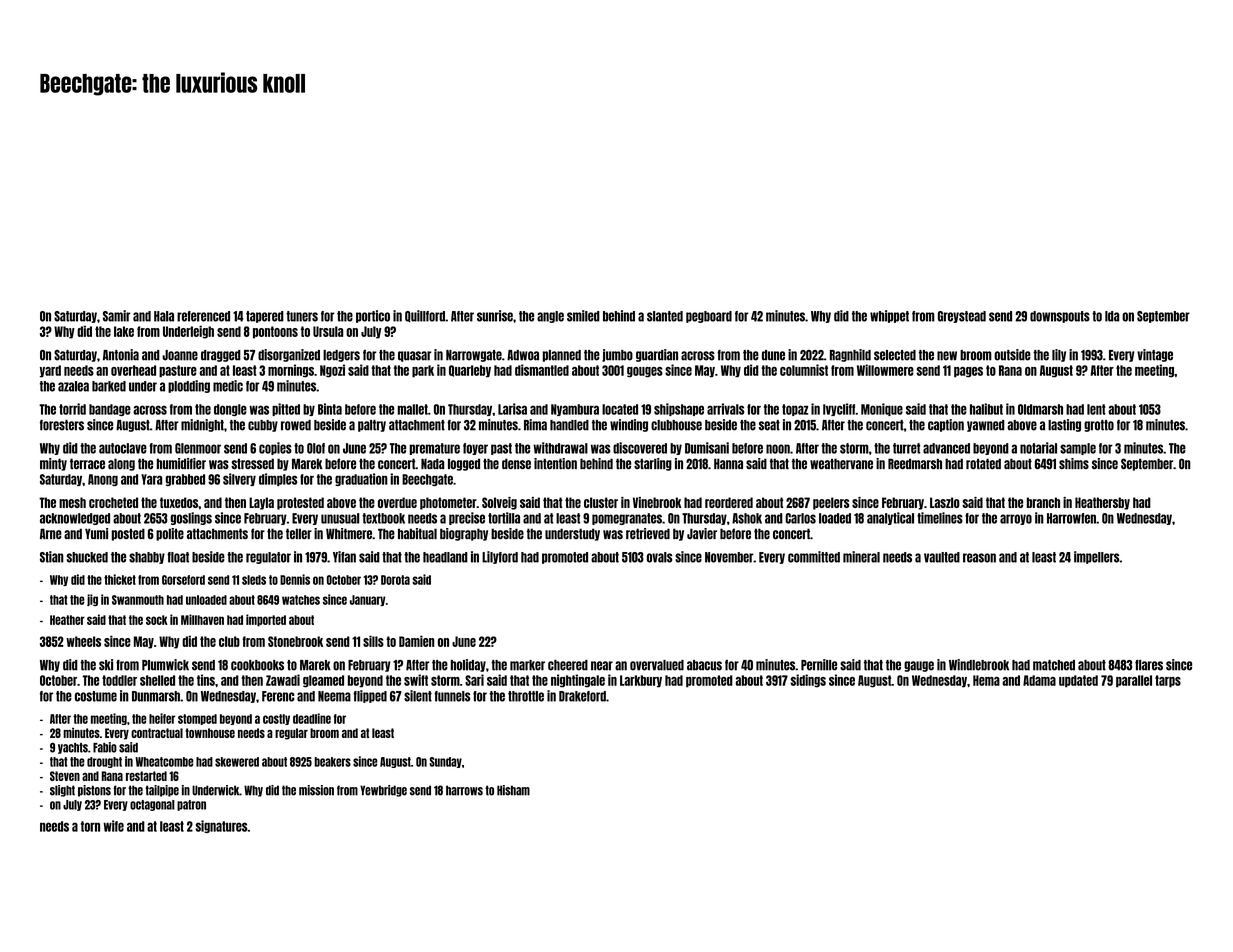 This screenshot has width=1233, height=952. Describe the element at coordinates (162, 791) in the screenshot. I see `tailpipe` at that location.
